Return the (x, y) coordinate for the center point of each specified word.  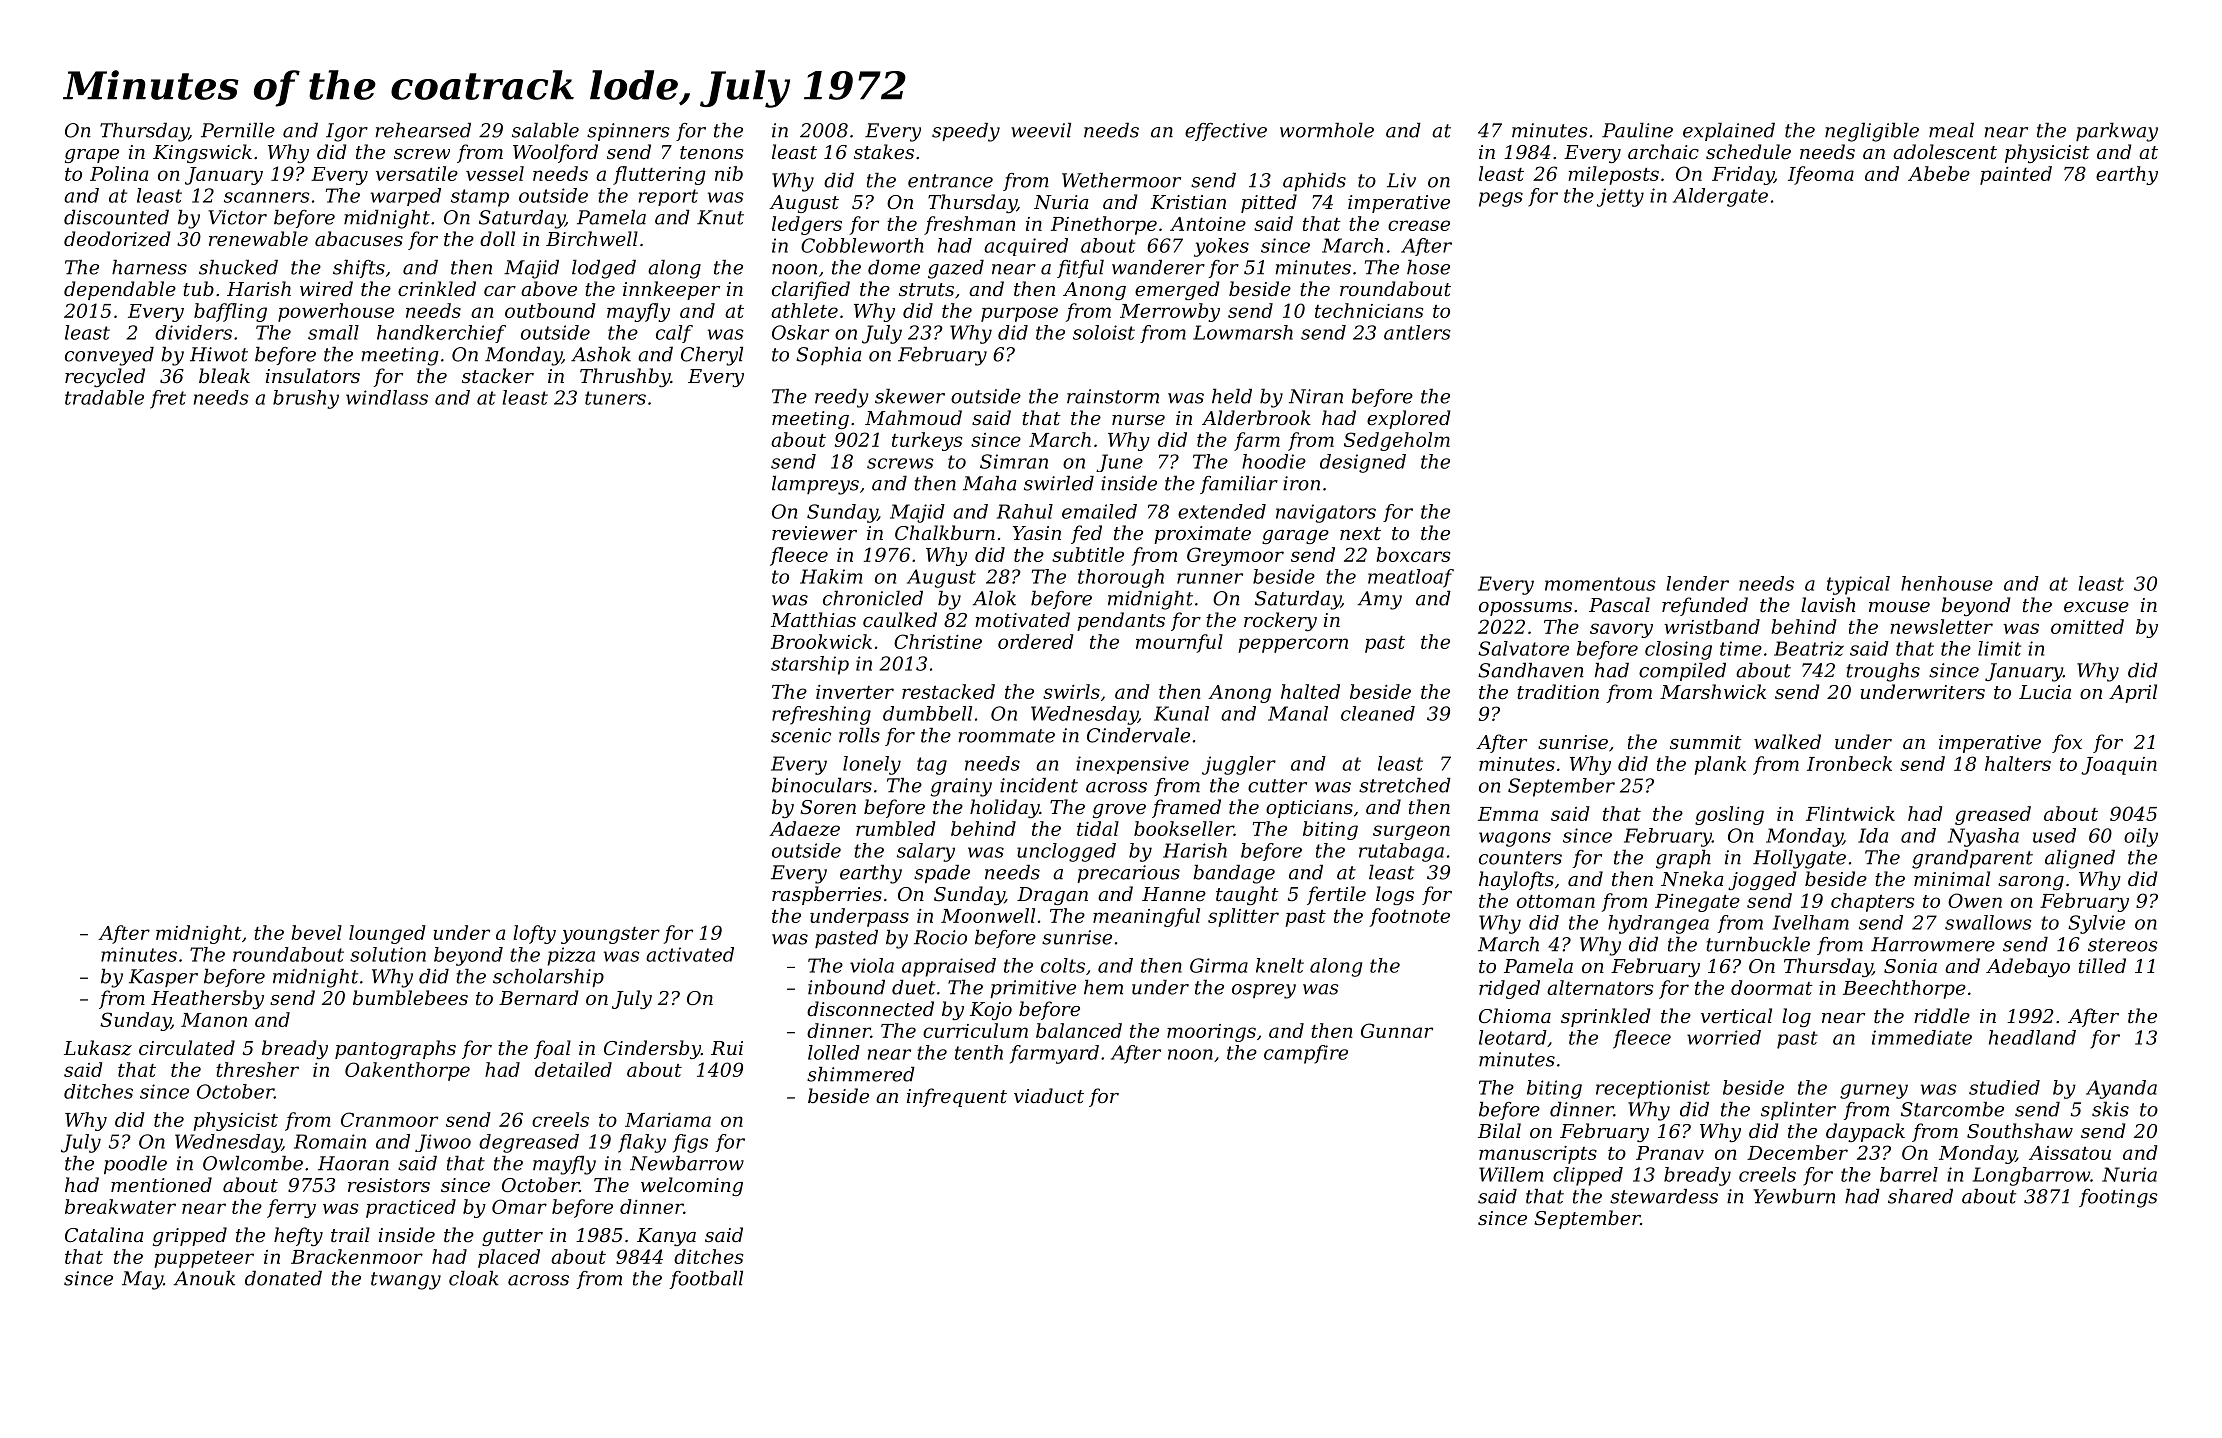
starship (810, 665)
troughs (1883, 672)
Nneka (1692, 879)
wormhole (1327, 130)
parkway (2117, 132)
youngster (610, 935)
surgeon (1411, 832)
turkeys (927, 441)
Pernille (238, 130)
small (333, 332)
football (706, 1280)
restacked (948, 691)
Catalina (104, 1234)
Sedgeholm (1397, 441)
